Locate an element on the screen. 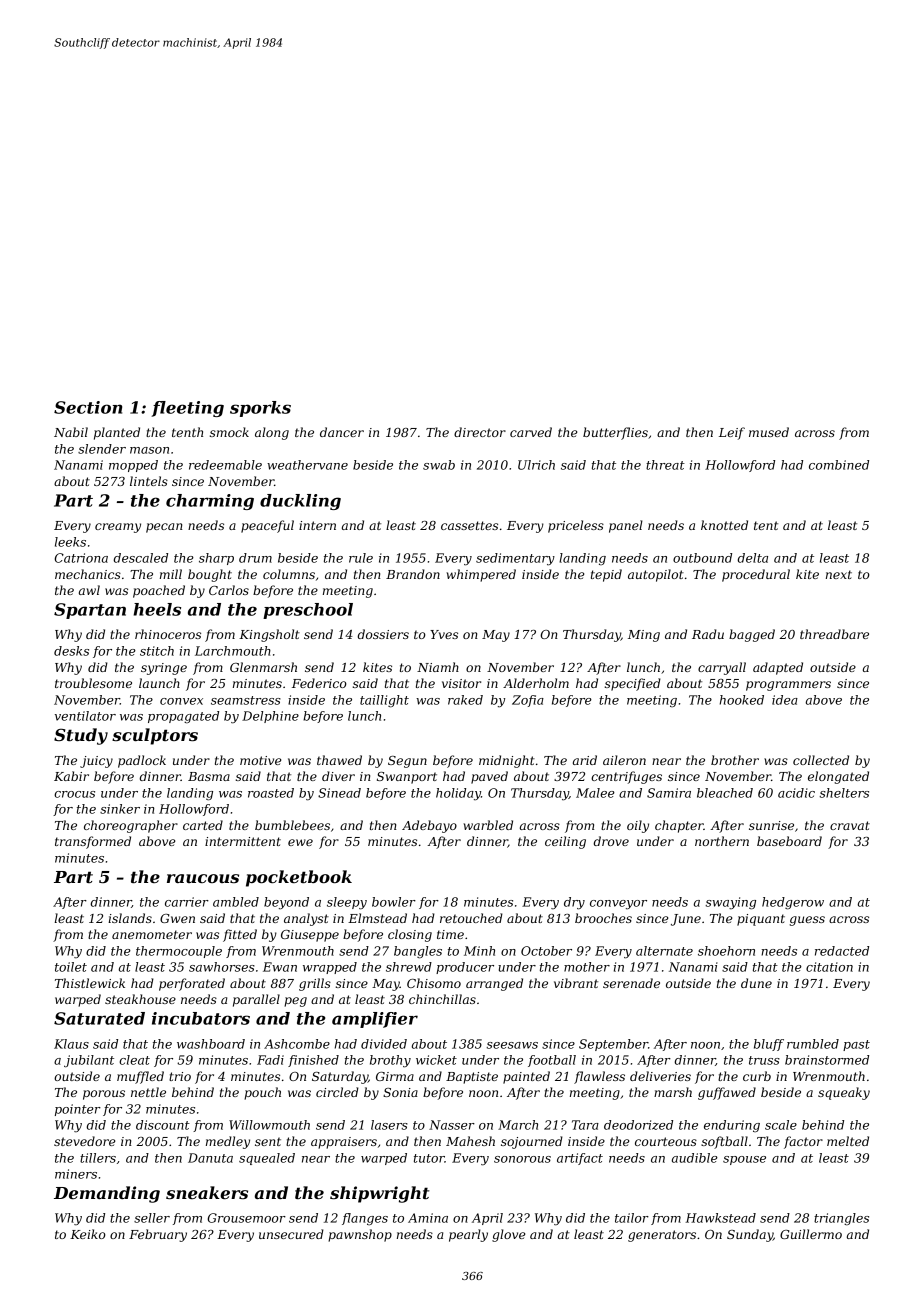 The width and height of the screenshot is (924, 1308). heels is located at coordinates (157, 609).
